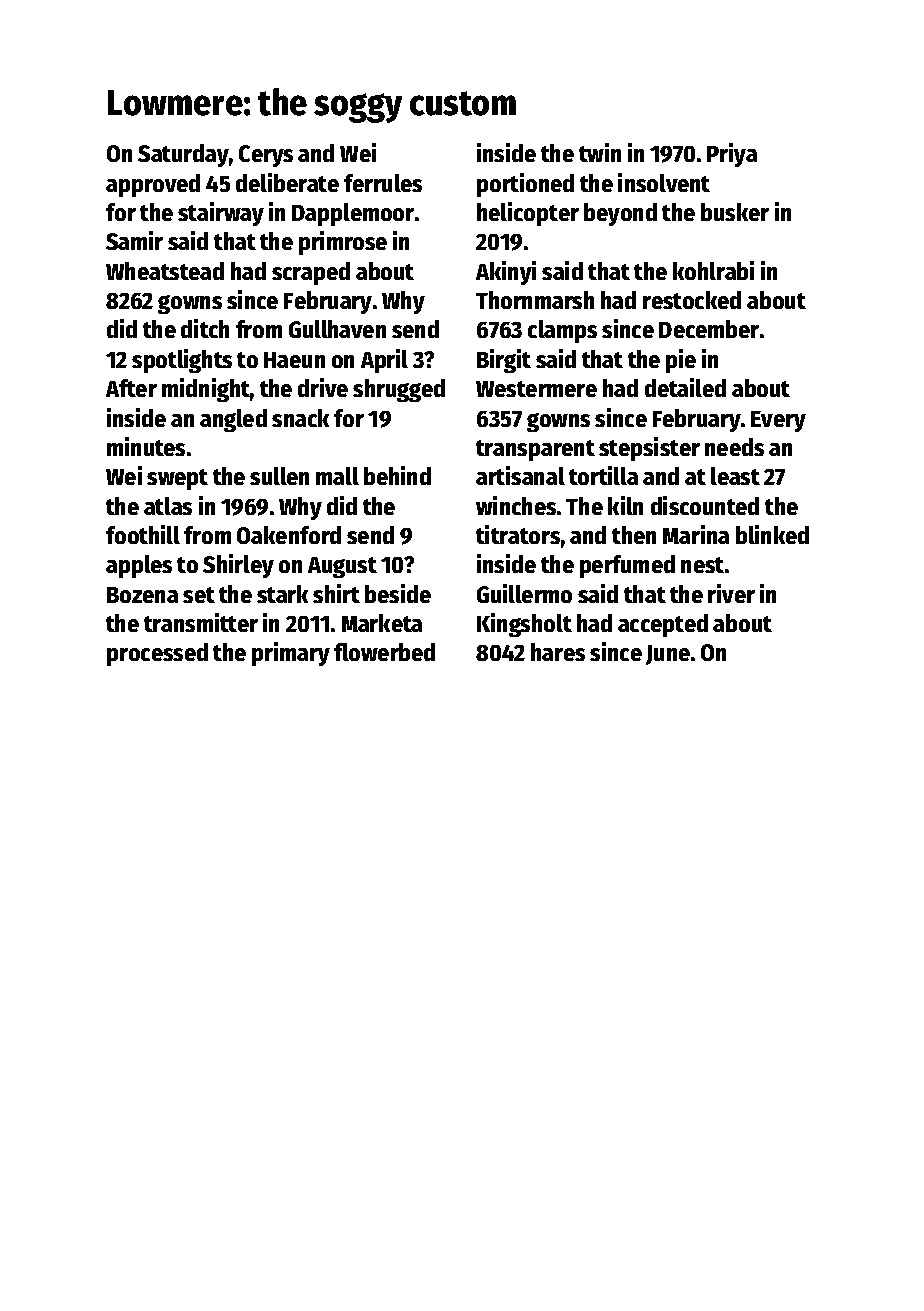  I want to click on shrugged, so click(399, 390).
